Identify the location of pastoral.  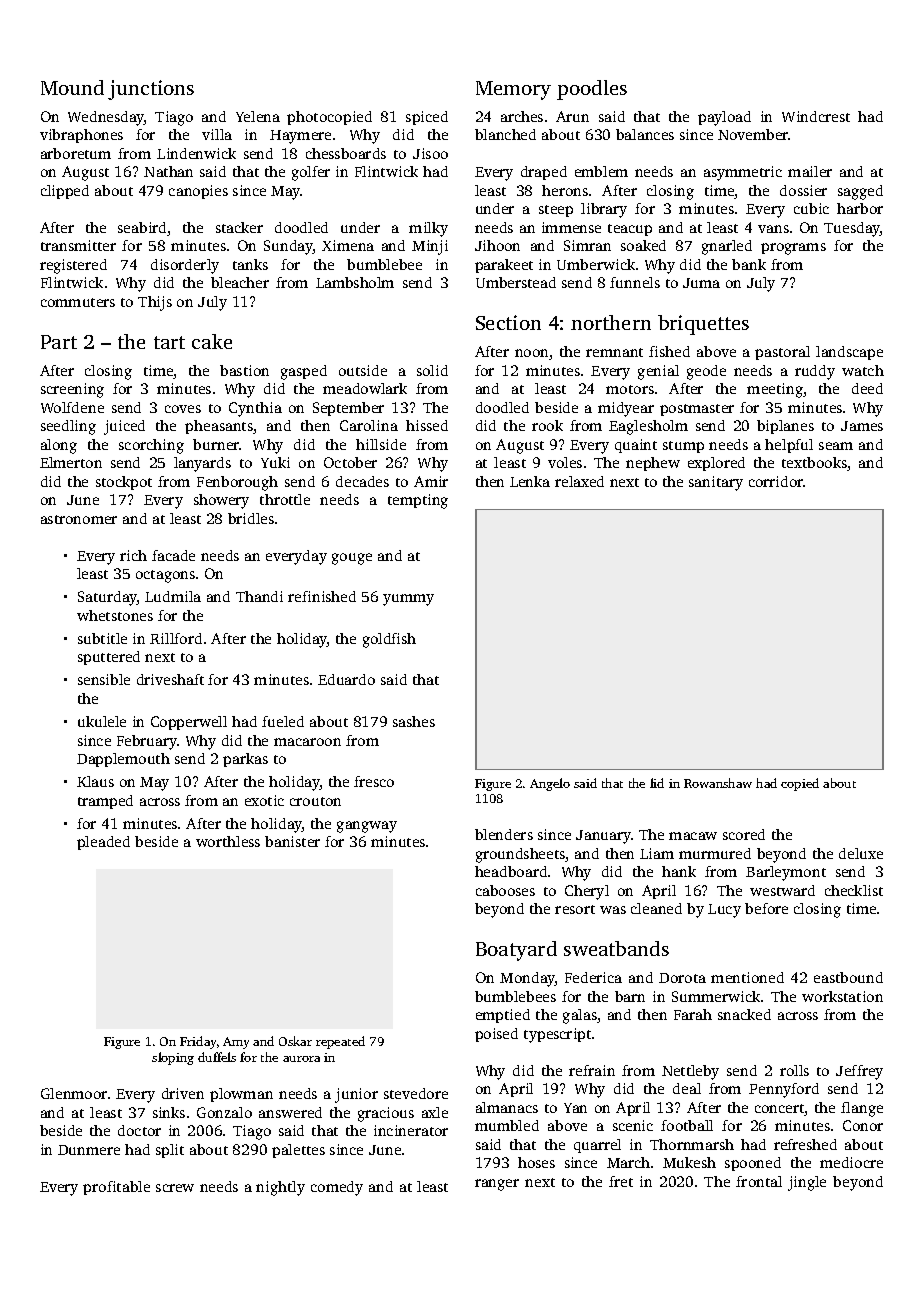
(782, 353).
